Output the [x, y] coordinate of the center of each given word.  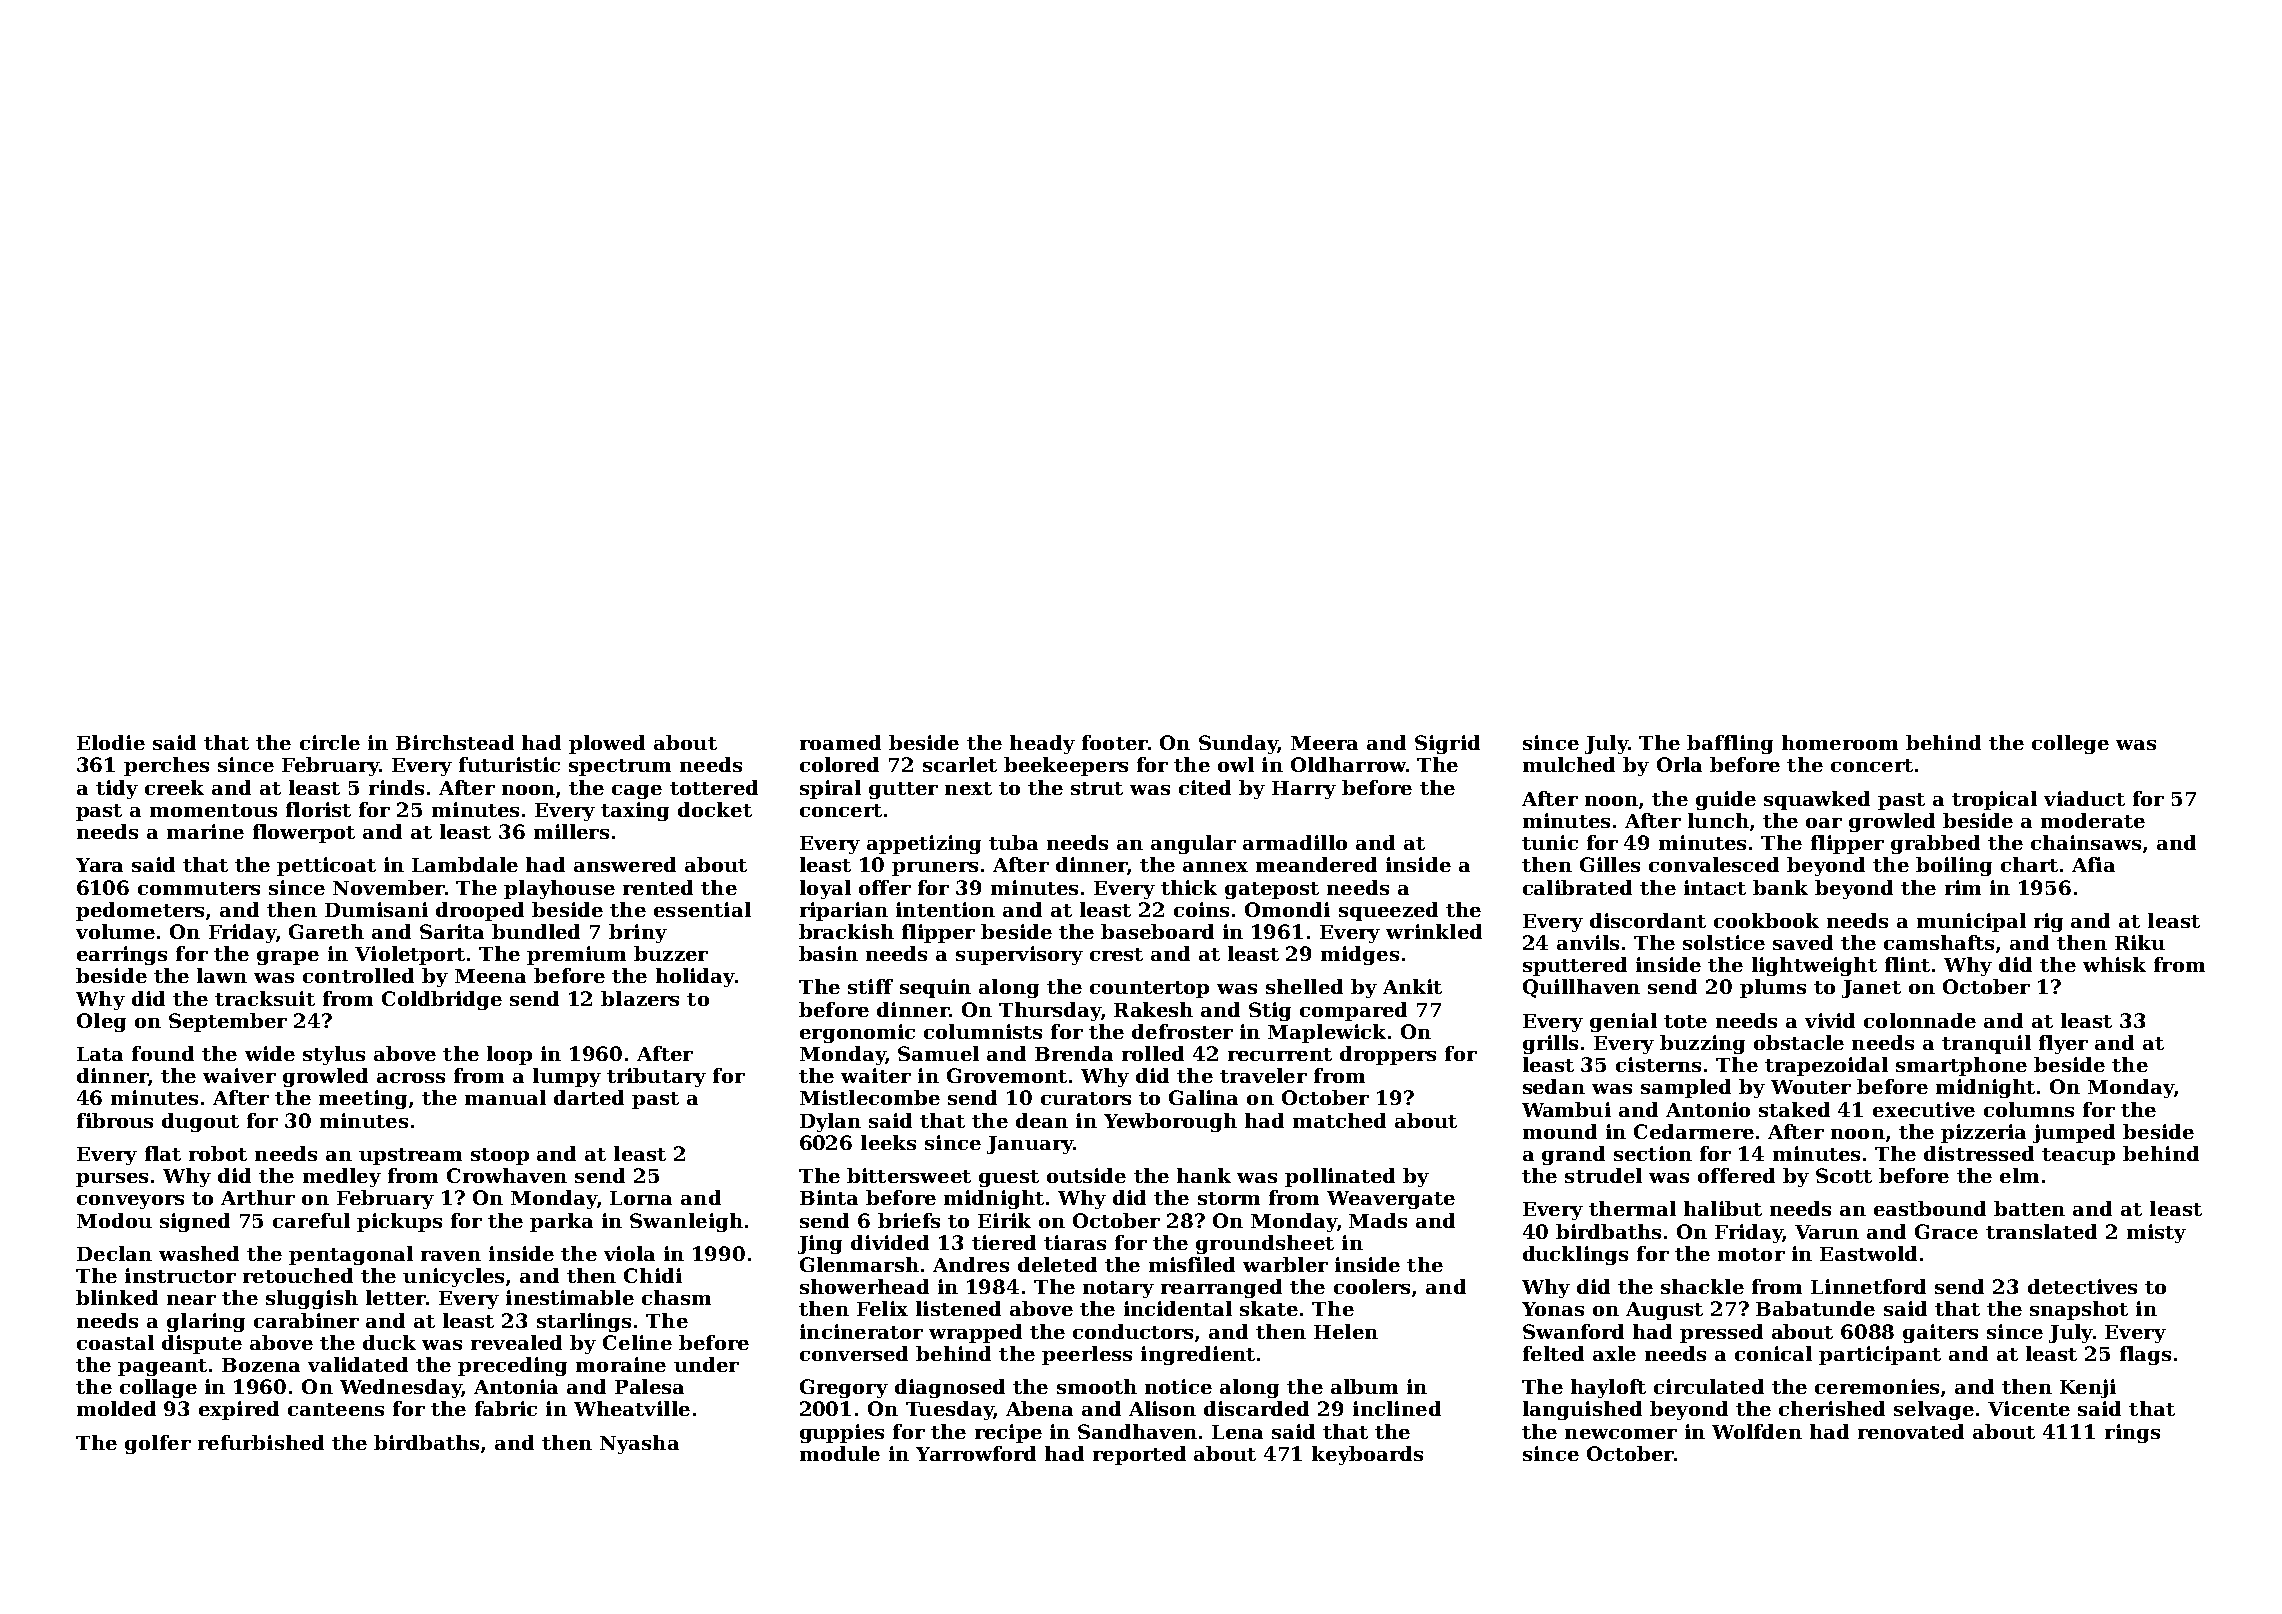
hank [1204, 1175]
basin [828, 953]
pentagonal [351, 1255]
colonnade [1920, 1020]
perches [166, 766]
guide [1726, 800]
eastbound [1930, 1208]
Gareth [326, 931]
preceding [512, 1366]
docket [715, 809]
